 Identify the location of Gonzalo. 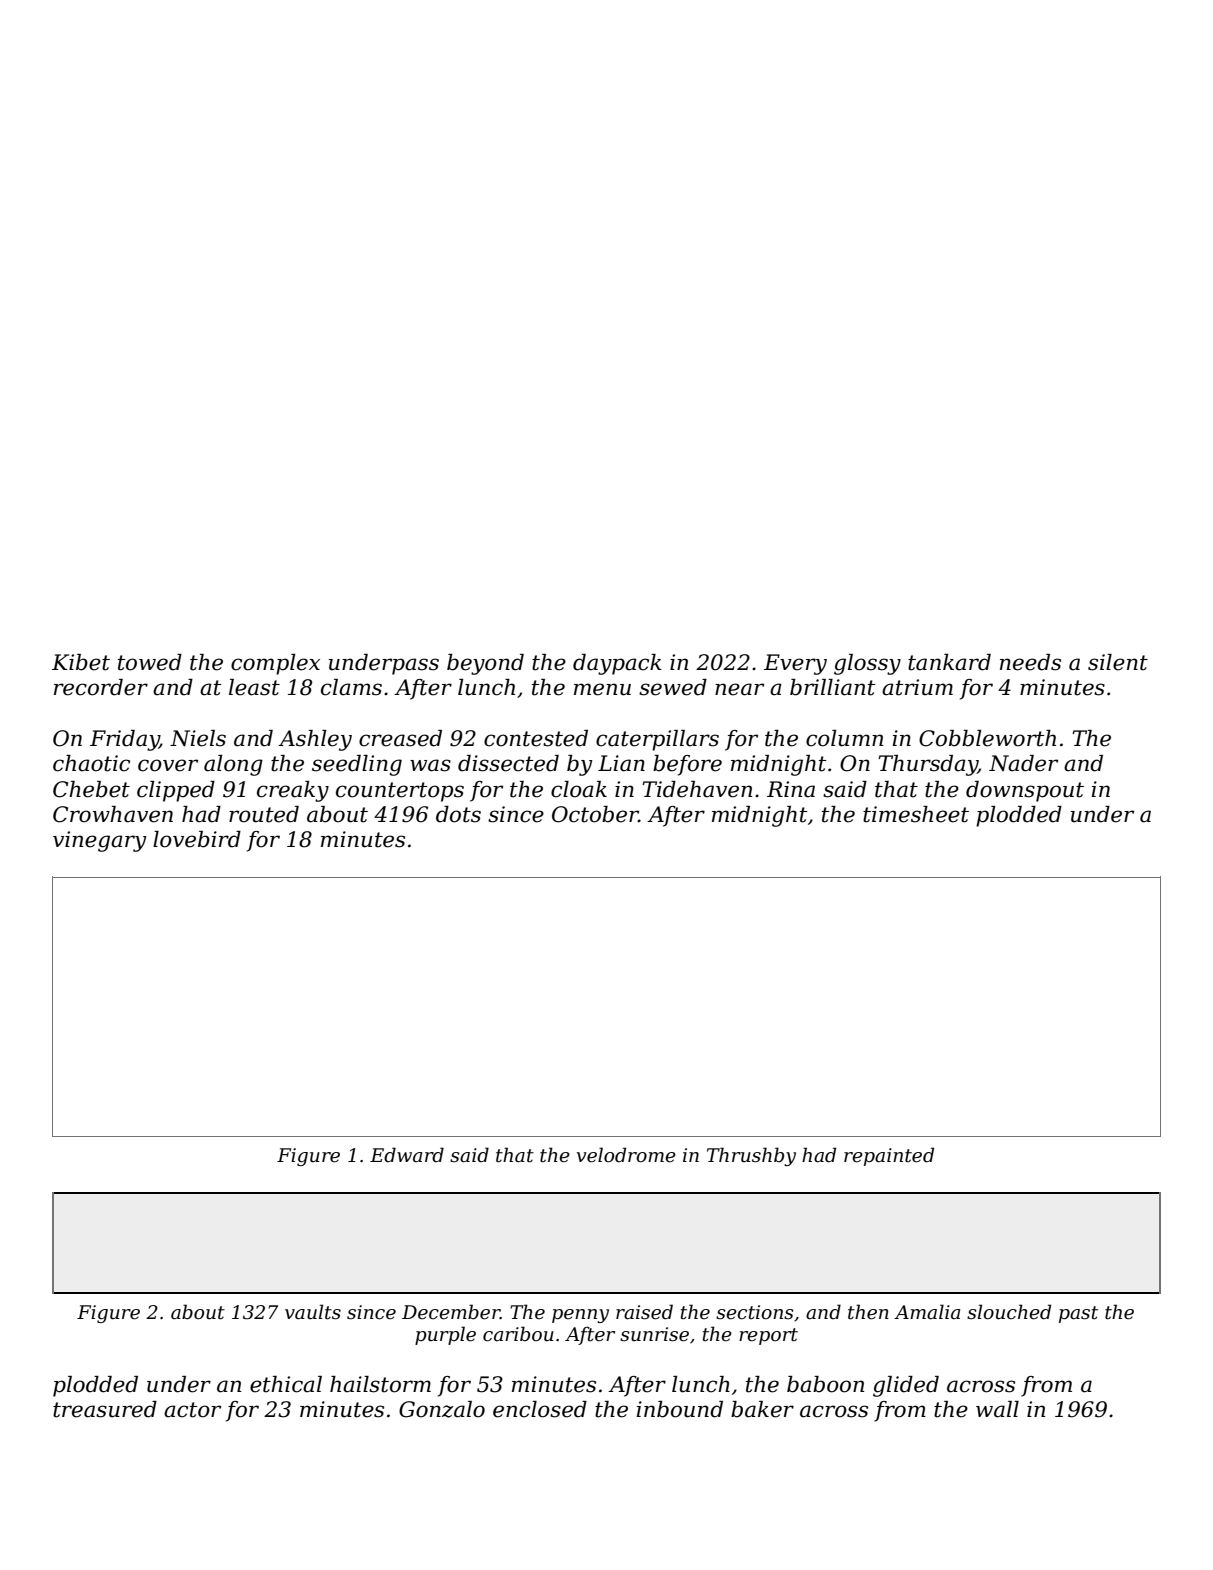
(442, 1409).
